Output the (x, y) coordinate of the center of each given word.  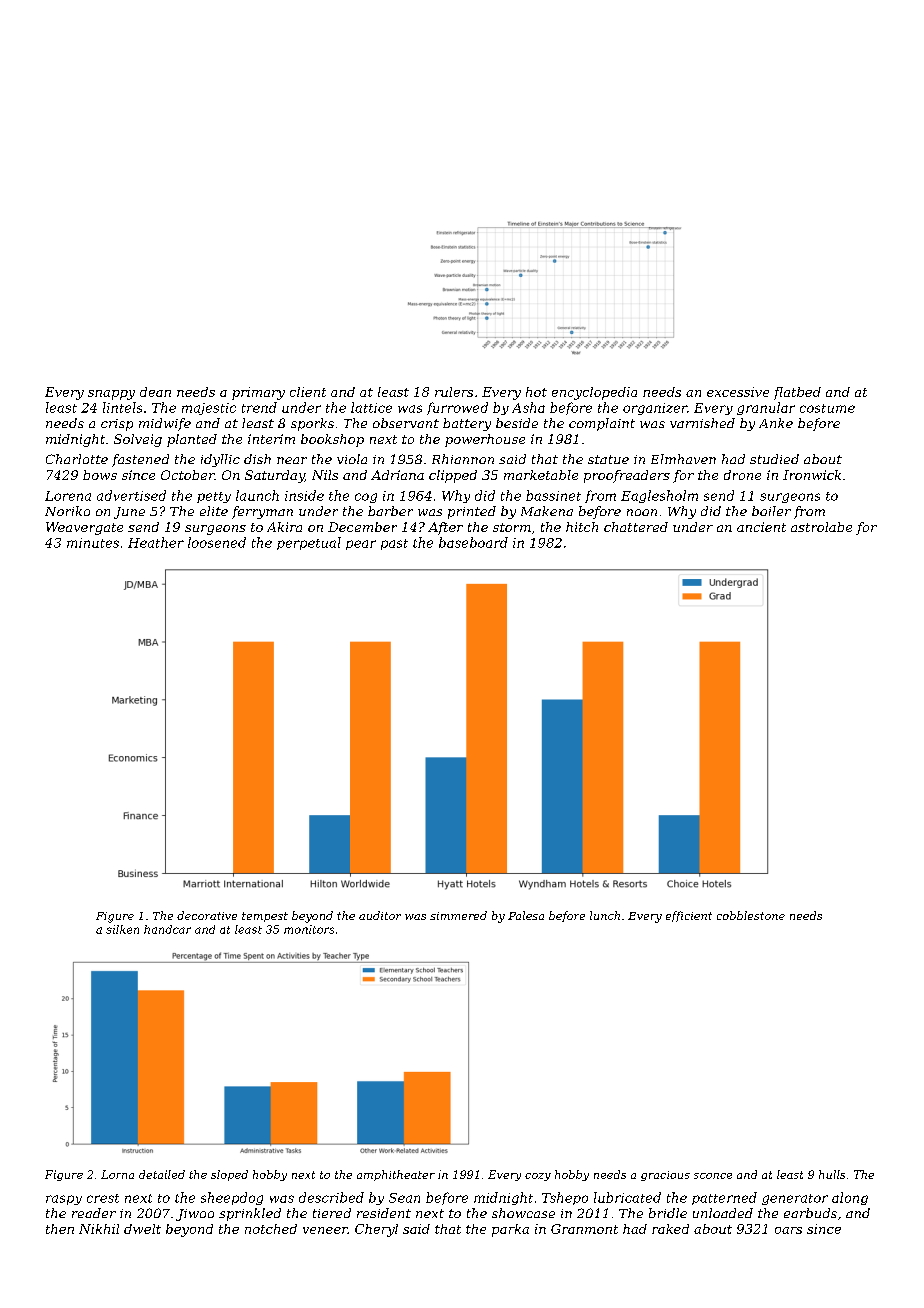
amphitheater (396, 1175)
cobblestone (751, 915)
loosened (217, 542)
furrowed (457, 408)
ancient (761, 527)
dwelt (142, 1229)
